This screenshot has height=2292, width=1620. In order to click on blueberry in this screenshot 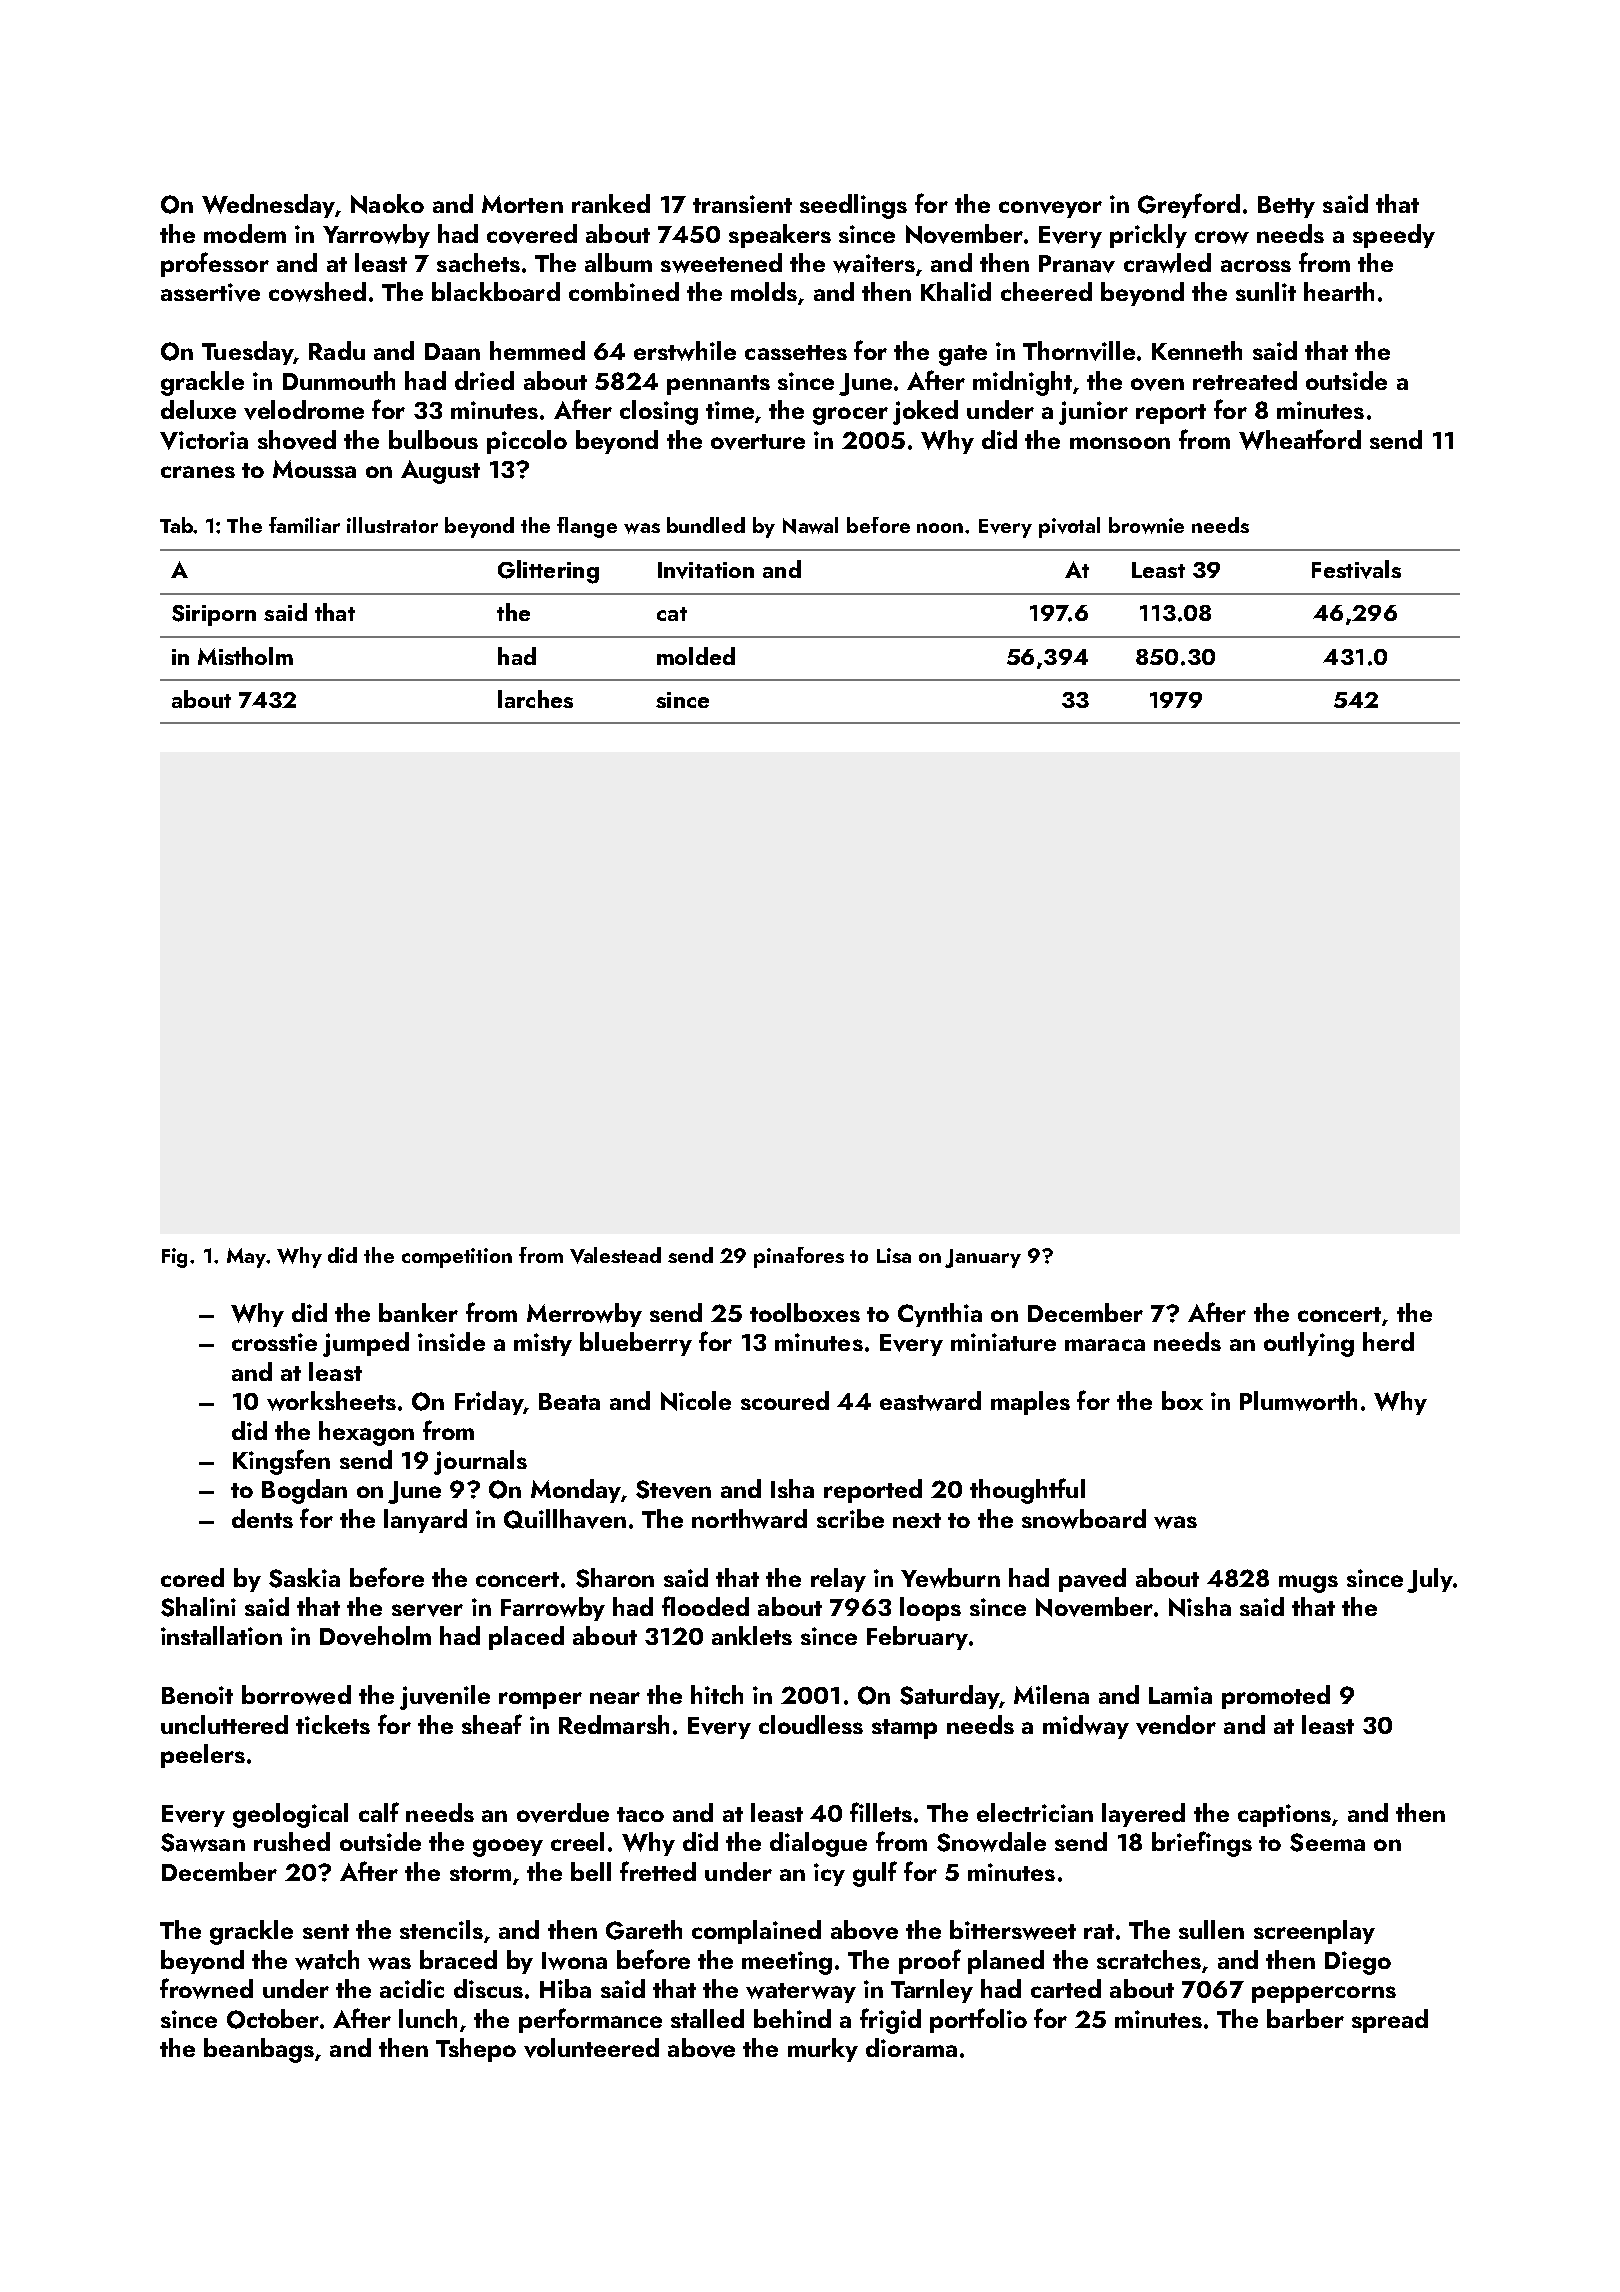, I will do `click(636, 1344)`.
